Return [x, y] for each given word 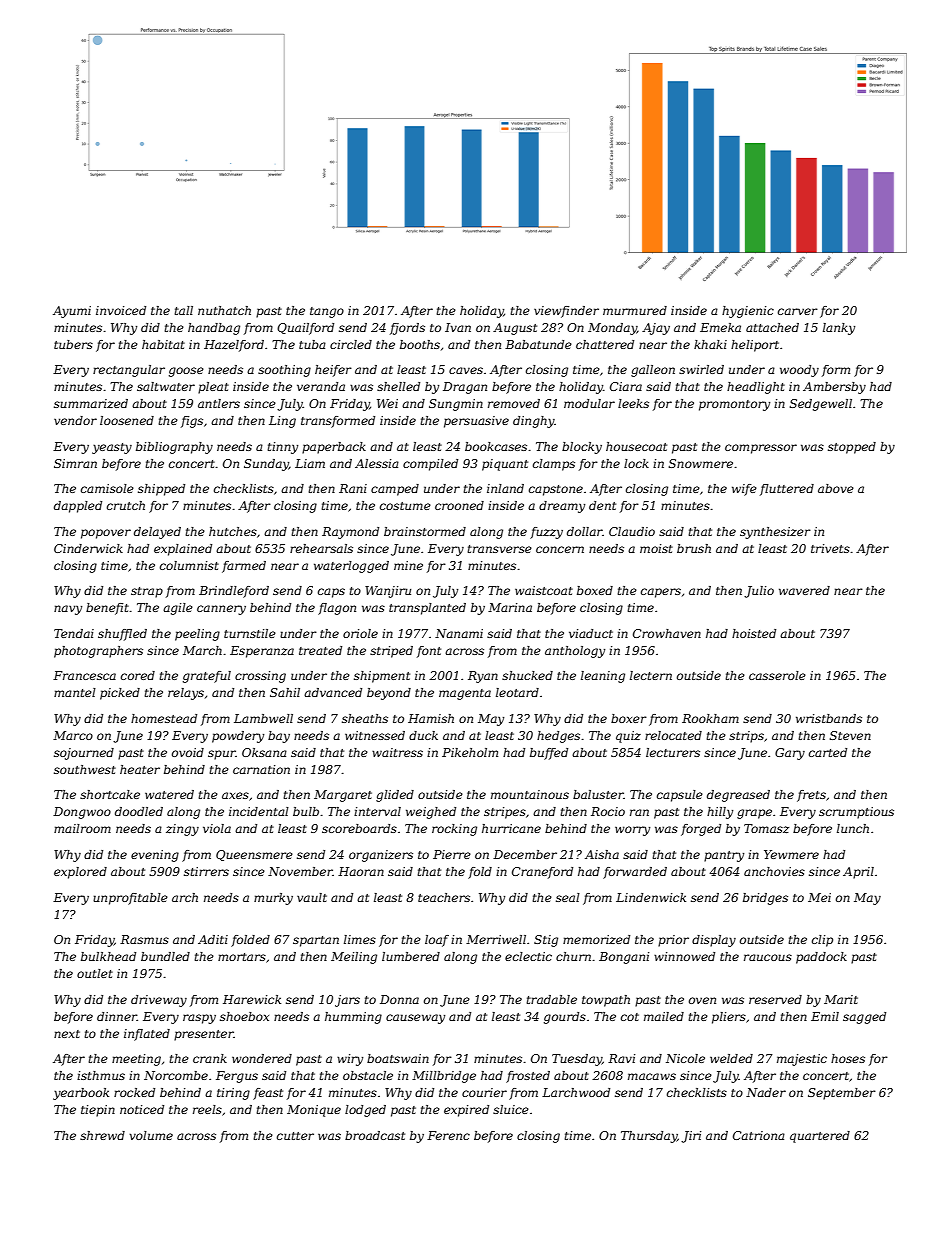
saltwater [166, 386]
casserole [777, 675]
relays [186, 694]
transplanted [427, 609]
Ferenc [448, 1135]
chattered [605, 344]
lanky [839, 329]
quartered [820, 1137]
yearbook [81, 1094]
